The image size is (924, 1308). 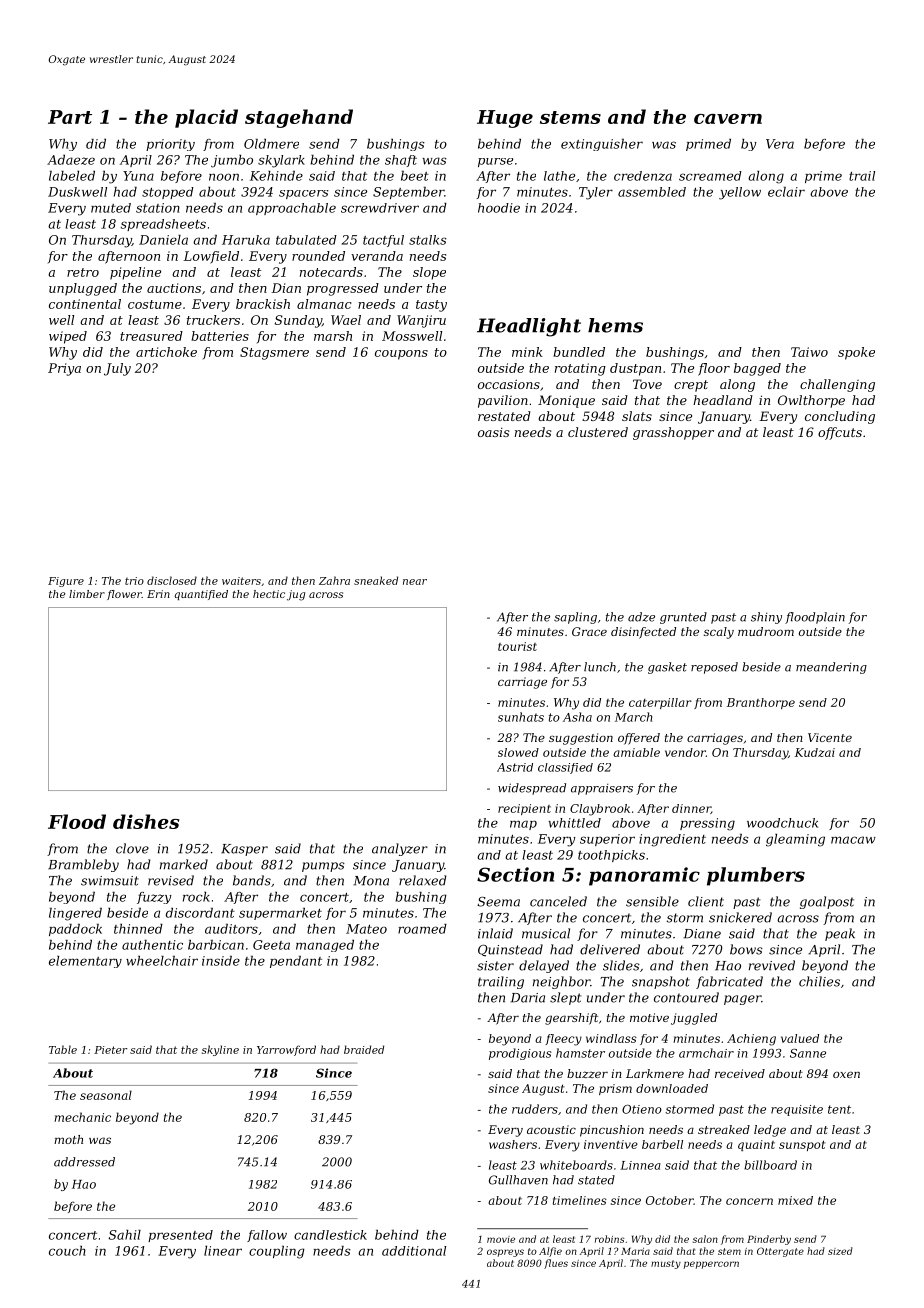 I want to click on flower, so click(x=124, y=595).
